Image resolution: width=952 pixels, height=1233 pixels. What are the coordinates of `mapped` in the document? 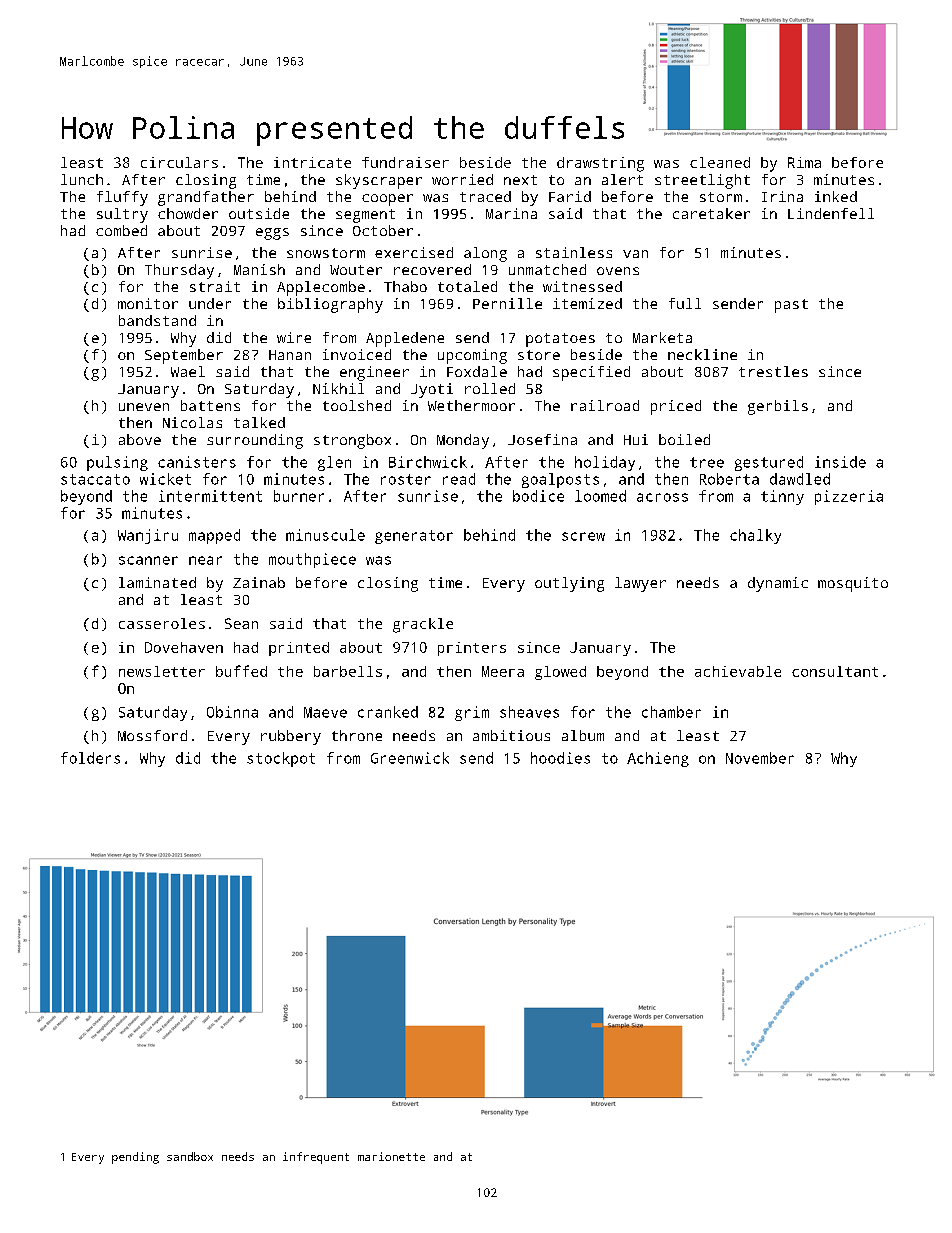 It's located at (214, 536).
